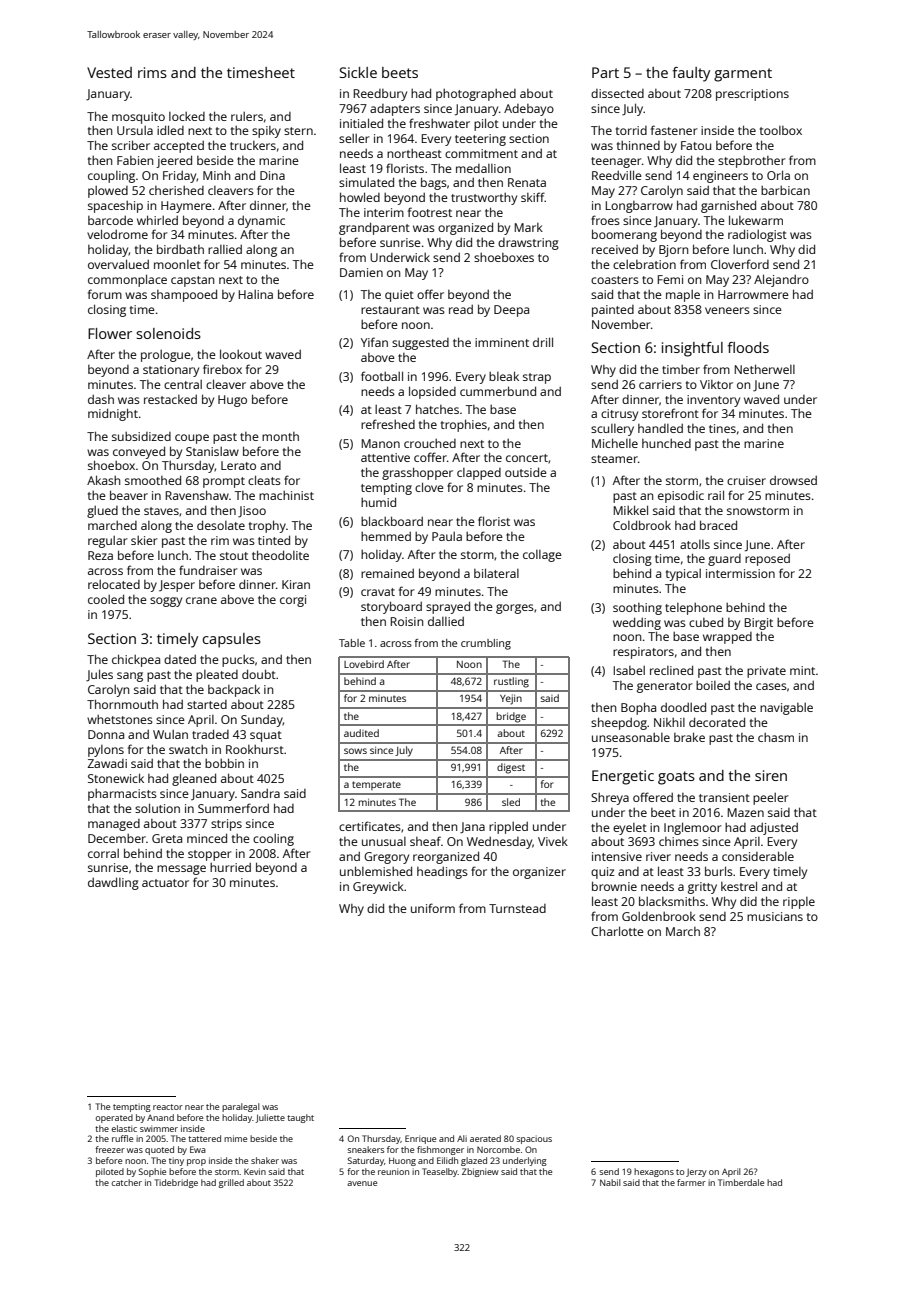  I want to click on barcode, so click(110, 220).
